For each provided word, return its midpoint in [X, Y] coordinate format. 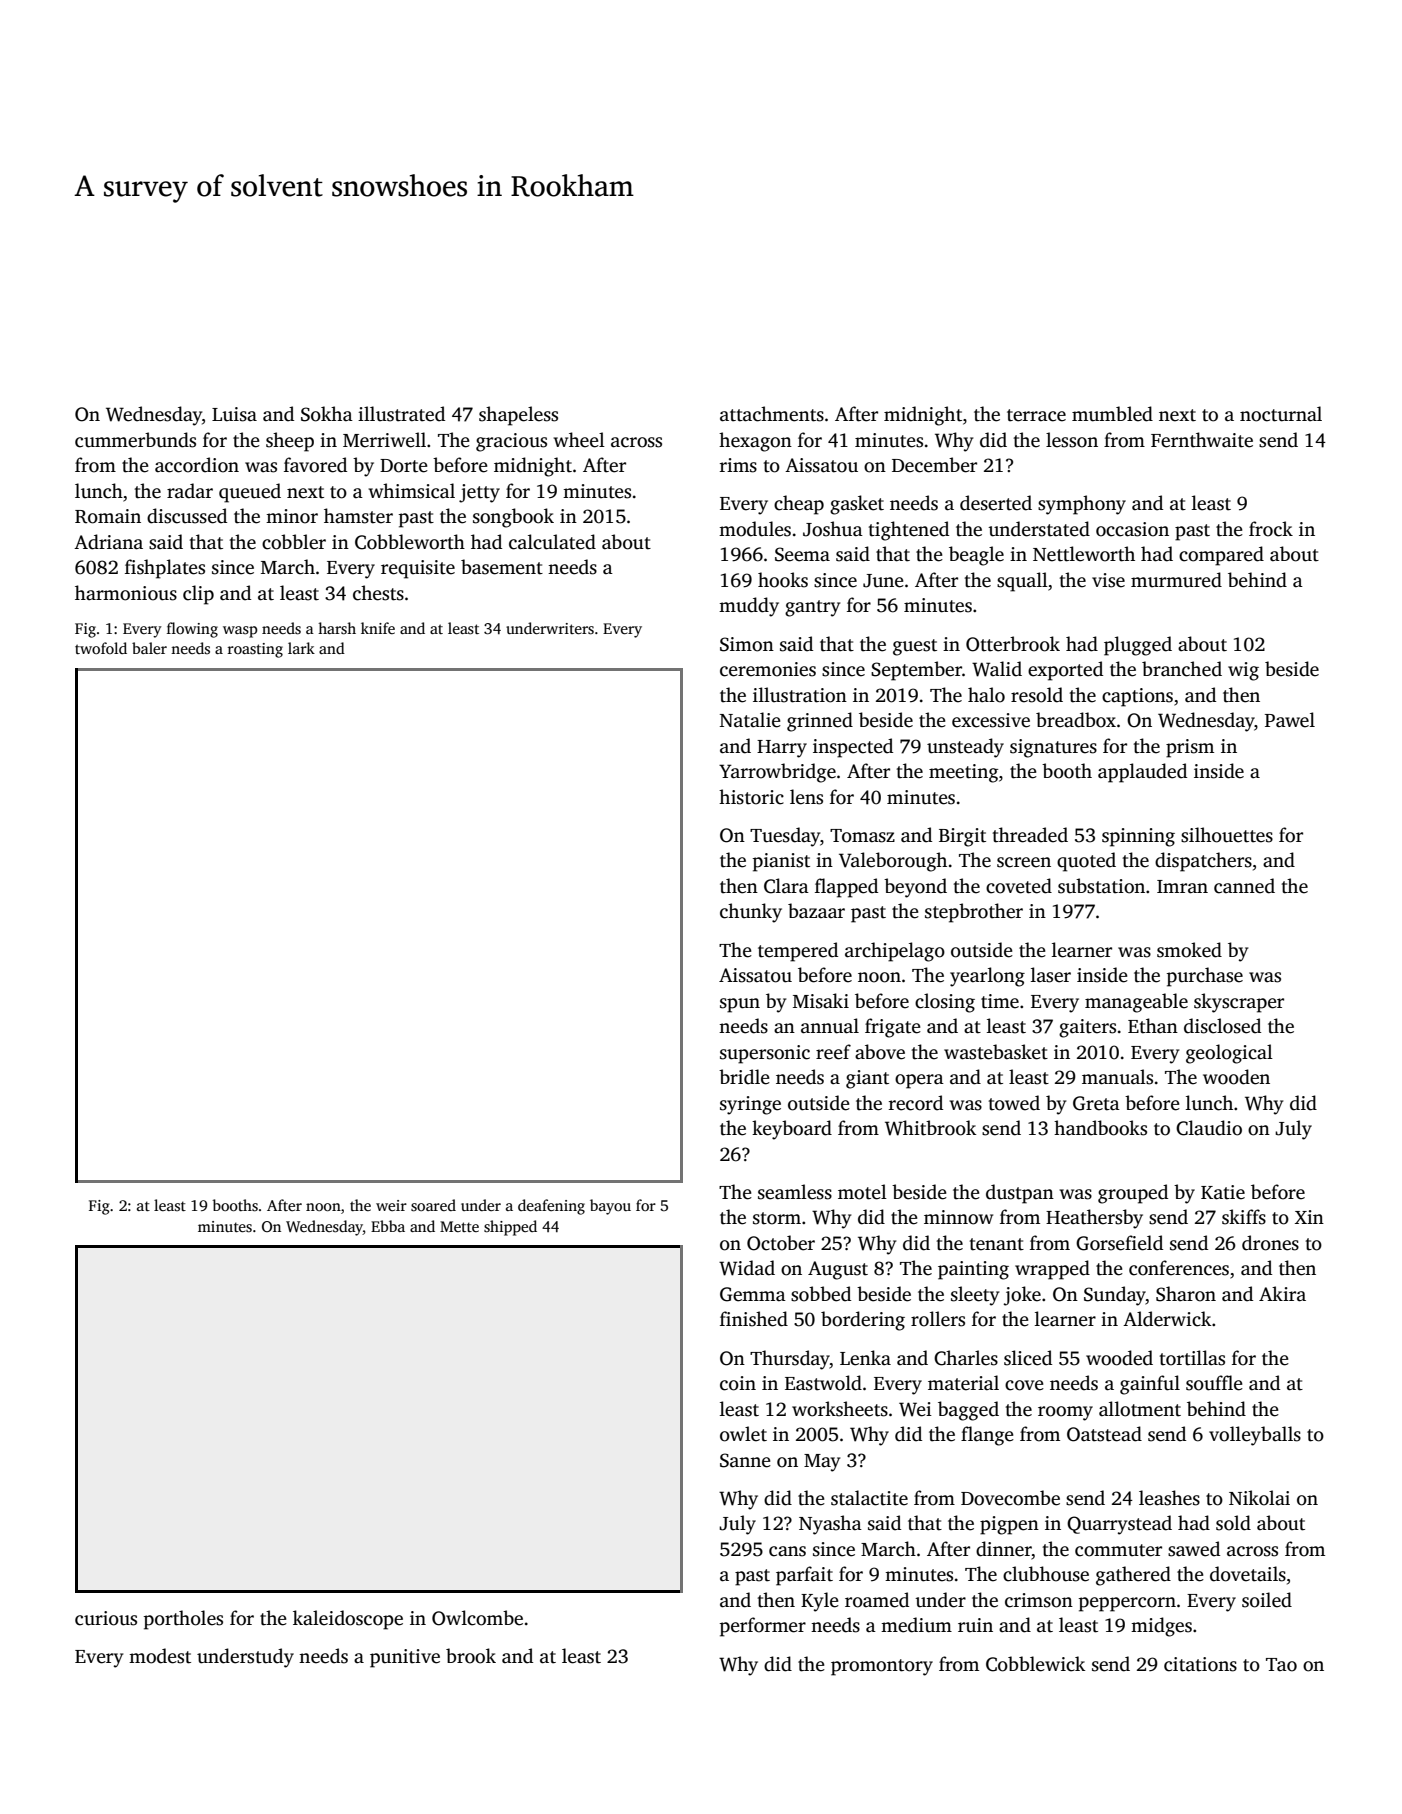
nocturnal [1281, 414]
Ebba [388, 1226]
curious [106, 1618]
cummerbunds [135, 440]
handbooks [1100, 1128]
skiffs [1244, 1217]
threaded [1030, 835]
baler [149, 648]
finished [754, 1319]
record [916, 1103]
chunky [751, 913]
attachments [772, 414]
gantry [812, 608]
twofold [101, 648]
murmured [1176, 580]
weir [391, 1205]
